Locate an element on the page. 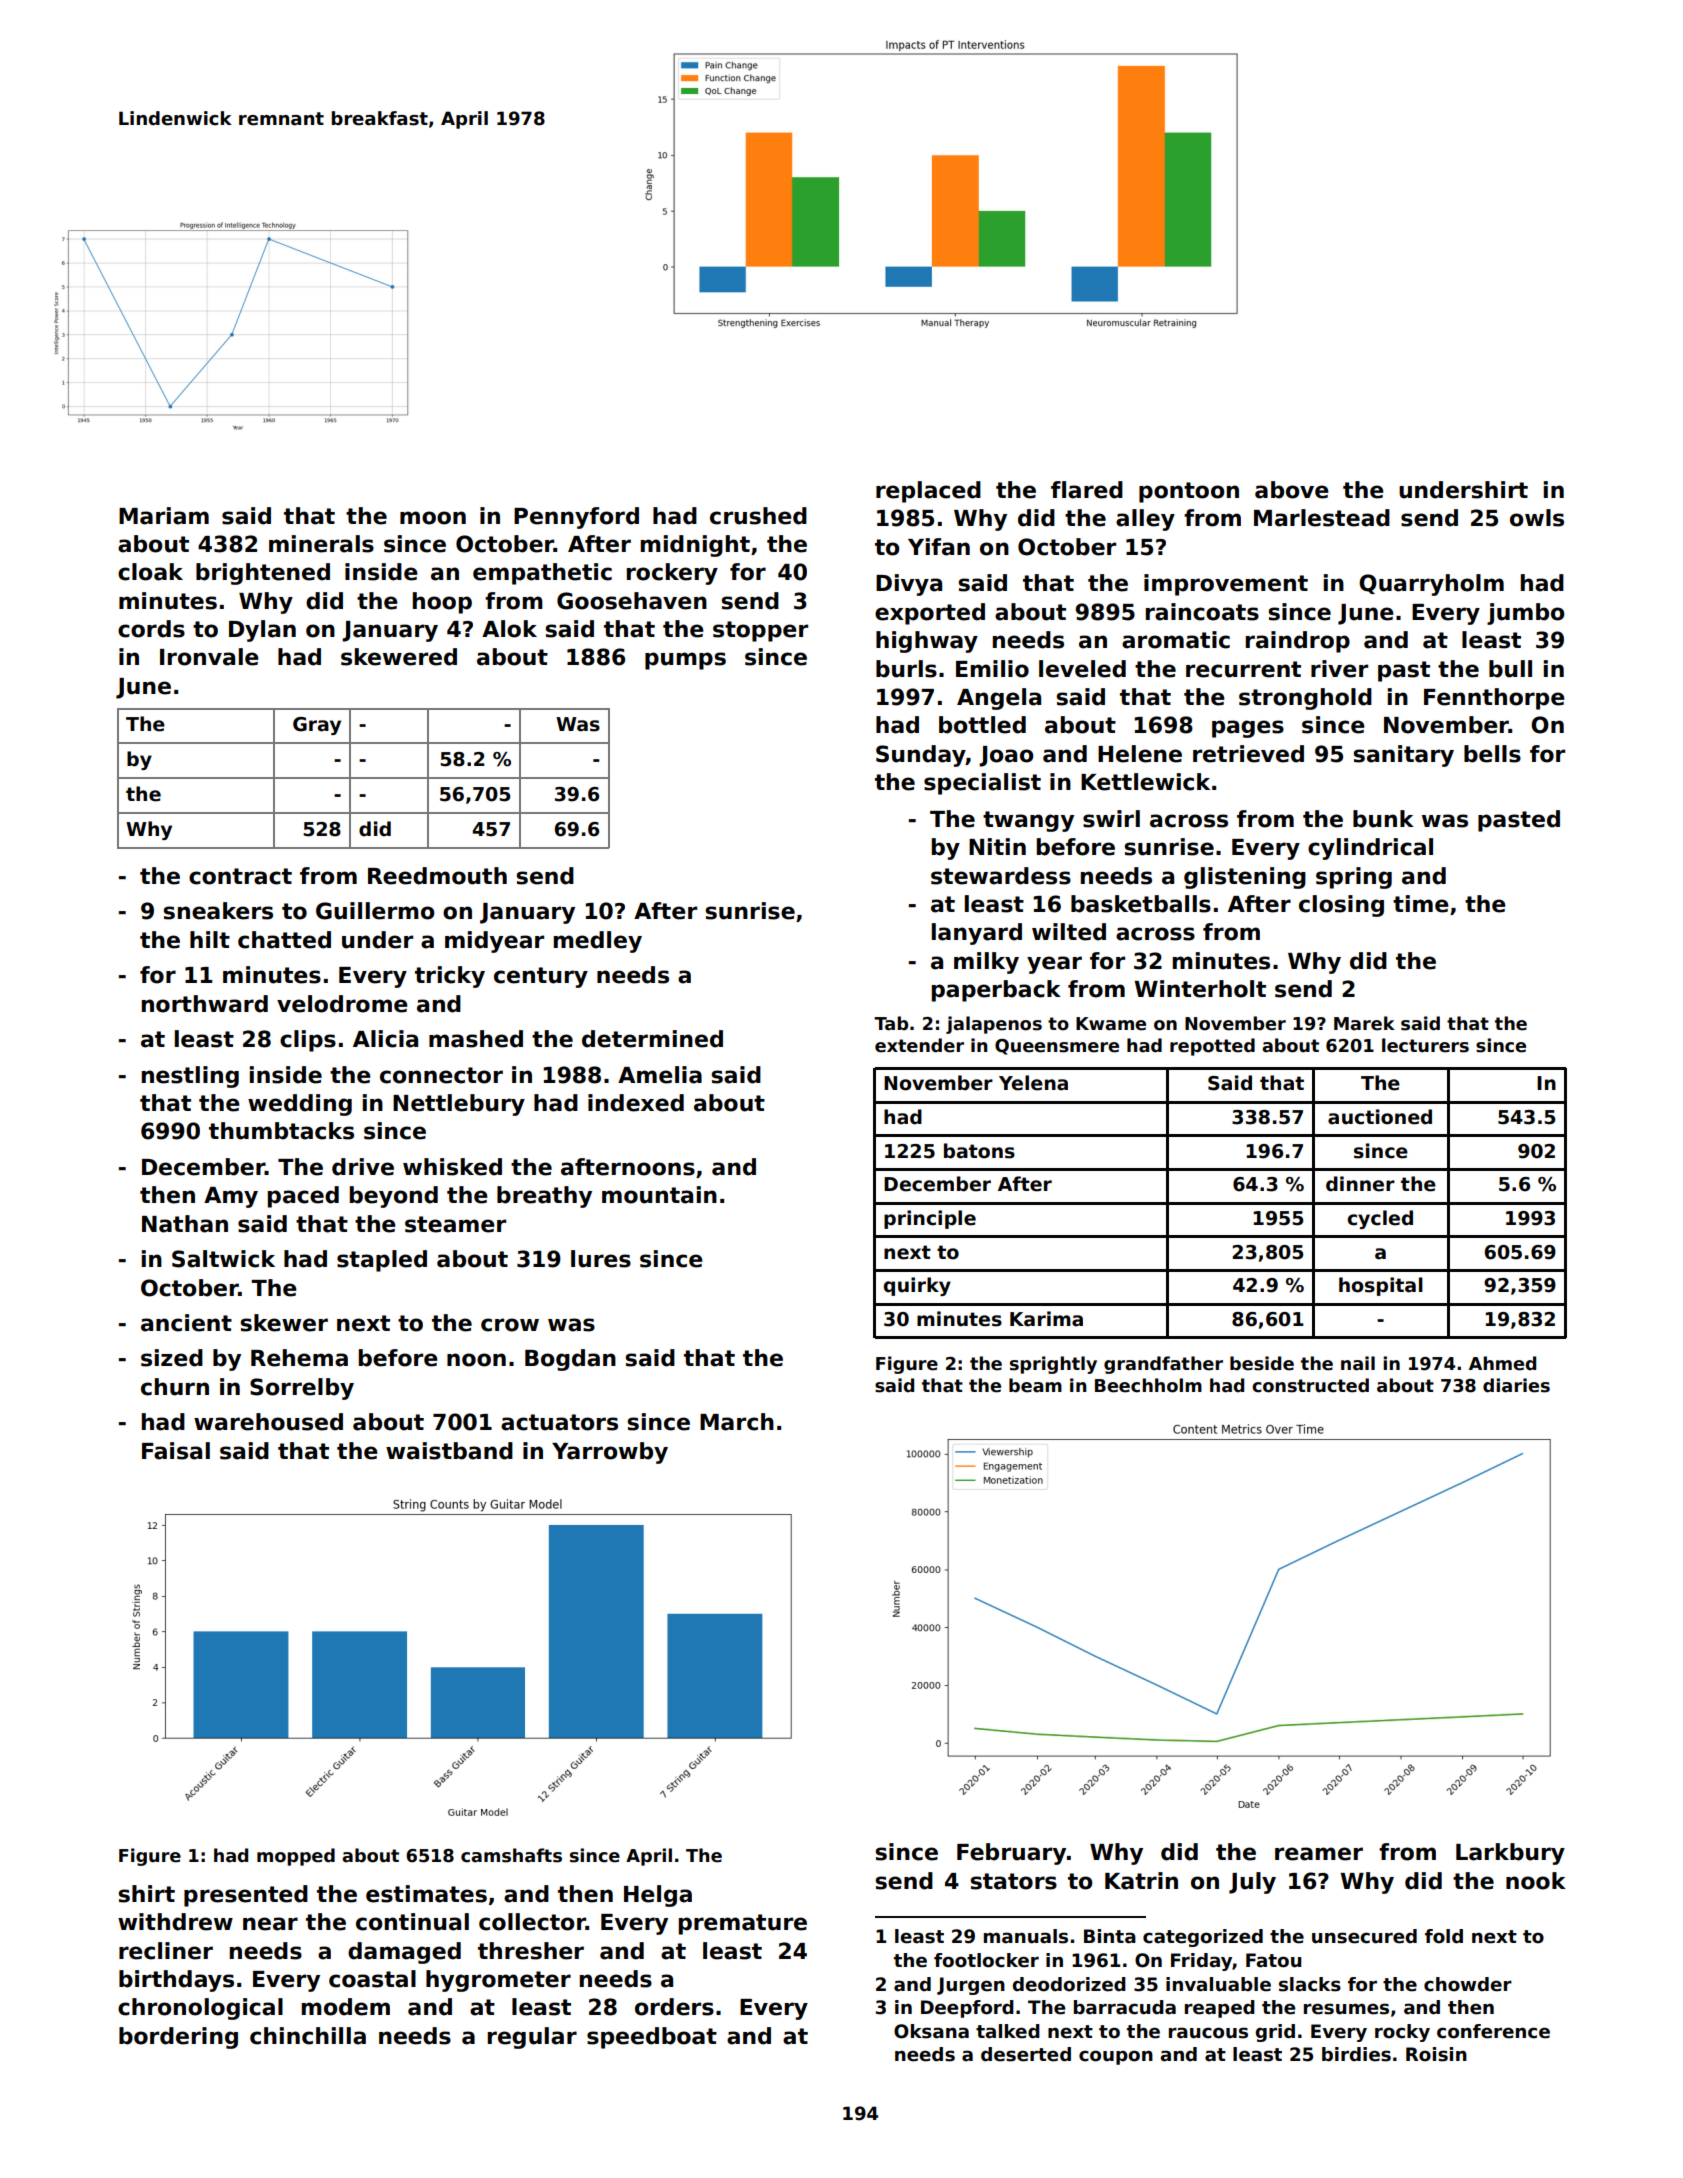  chatted is located at coordinates (284, 940).
